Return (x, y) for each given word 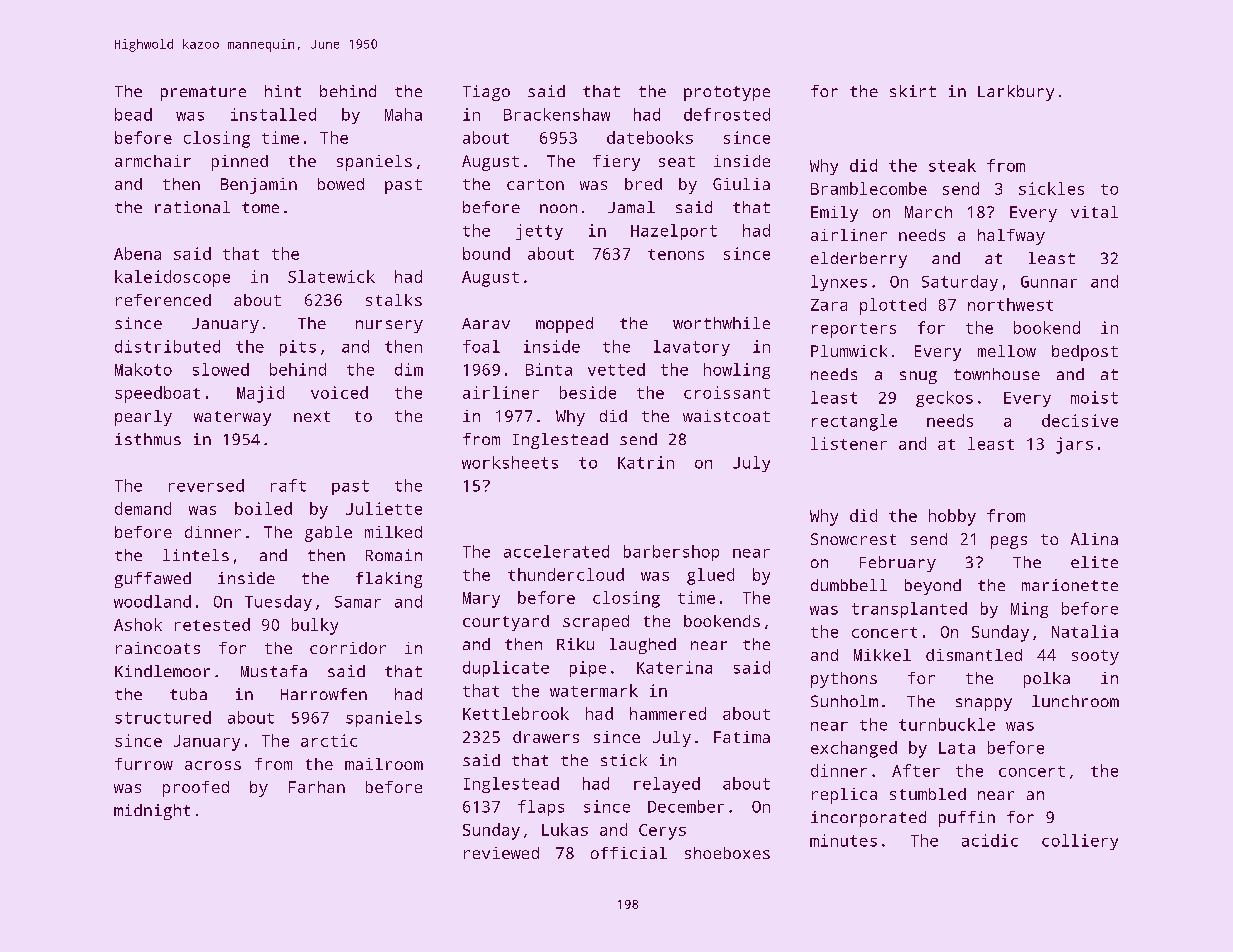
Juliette (384, 508)
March (928, 212)
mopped (564, 325)
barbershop (671, 553)
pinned (240, 163)
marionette (1070, 585)
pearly (143, 418)
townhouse (997, 374)
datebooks (650, 137)
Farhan (317, 787)
